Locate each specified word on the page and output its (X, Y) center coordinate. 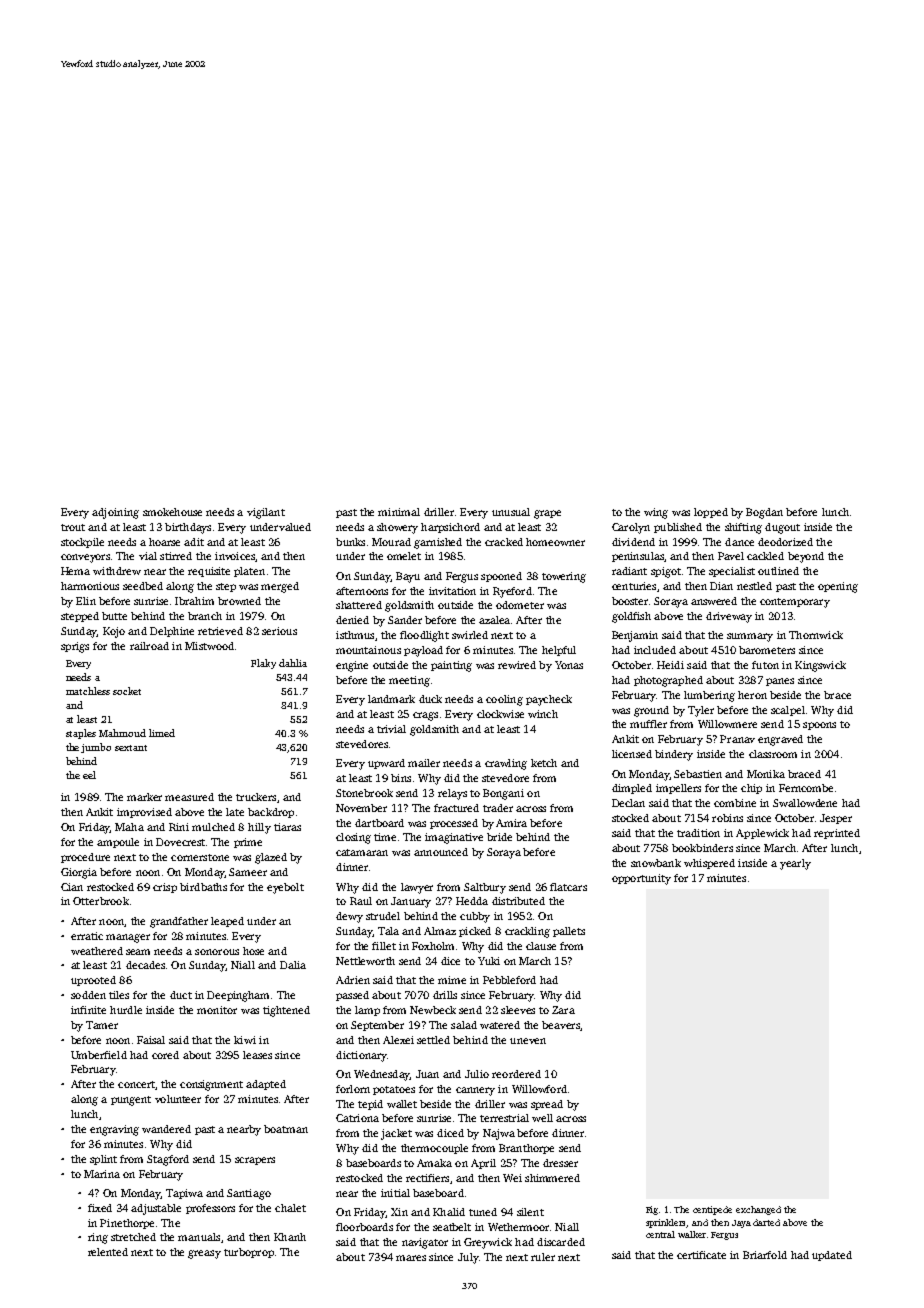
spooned (501, 577)
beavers (561, 1025)
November (361, 808)
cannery (475, 1091)
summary (750, 637)
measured (189, 797)
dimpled (632, 789)
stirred (176, 556)
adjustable (156, 1209)
